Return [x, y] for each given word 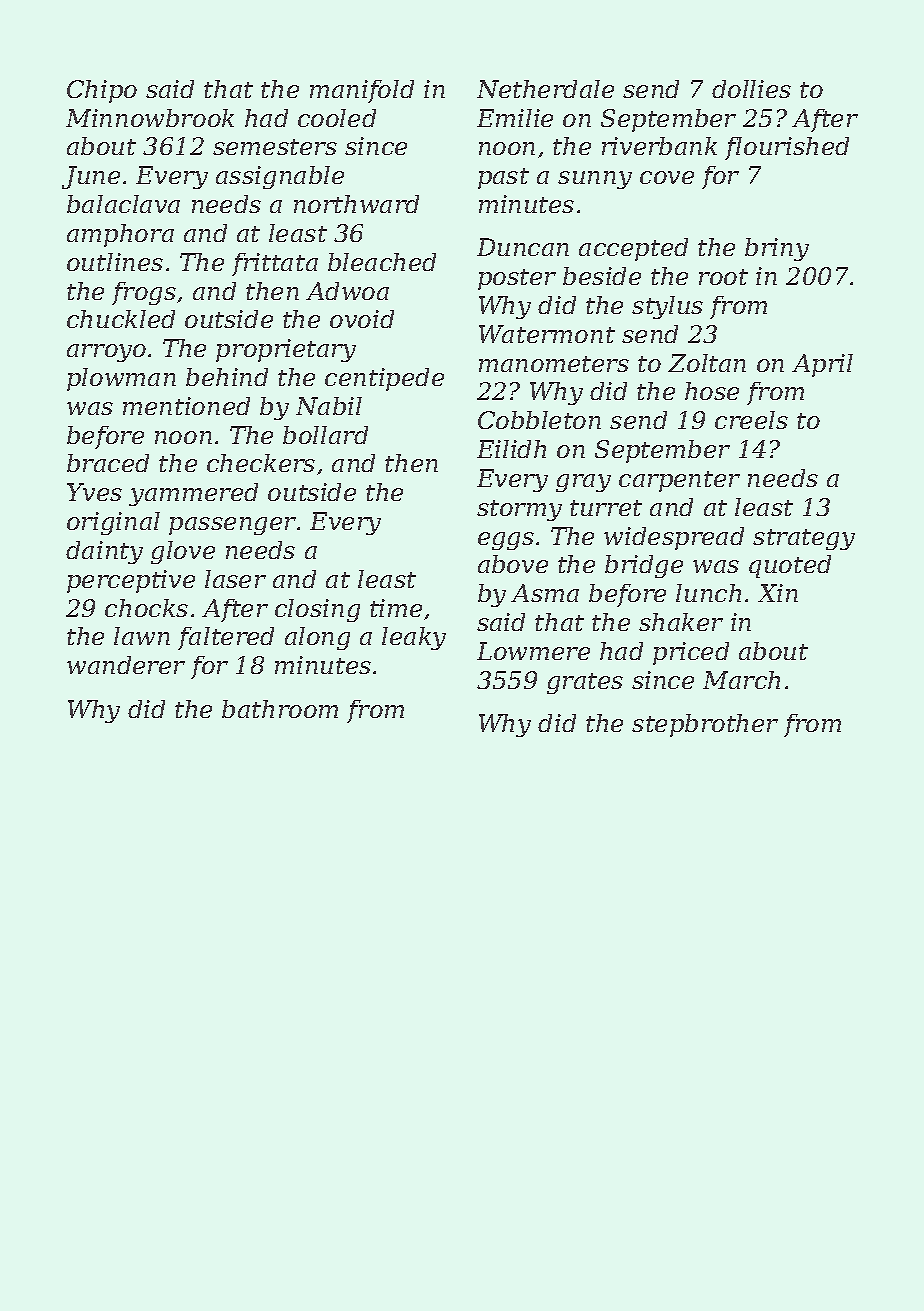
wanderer [126, 665]
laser [235, 579]
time [396, 608]
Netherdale [545, 89]
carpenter [679, 481]
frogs [144, 293]
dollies [751, 89]
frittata [275, 264]
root [723, 277]
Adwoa [347, 291]
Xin [778, 593]
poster [517, 279]
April [822, 365]
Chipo [102, 91]
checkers [261, 463]
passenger [232, 526]
